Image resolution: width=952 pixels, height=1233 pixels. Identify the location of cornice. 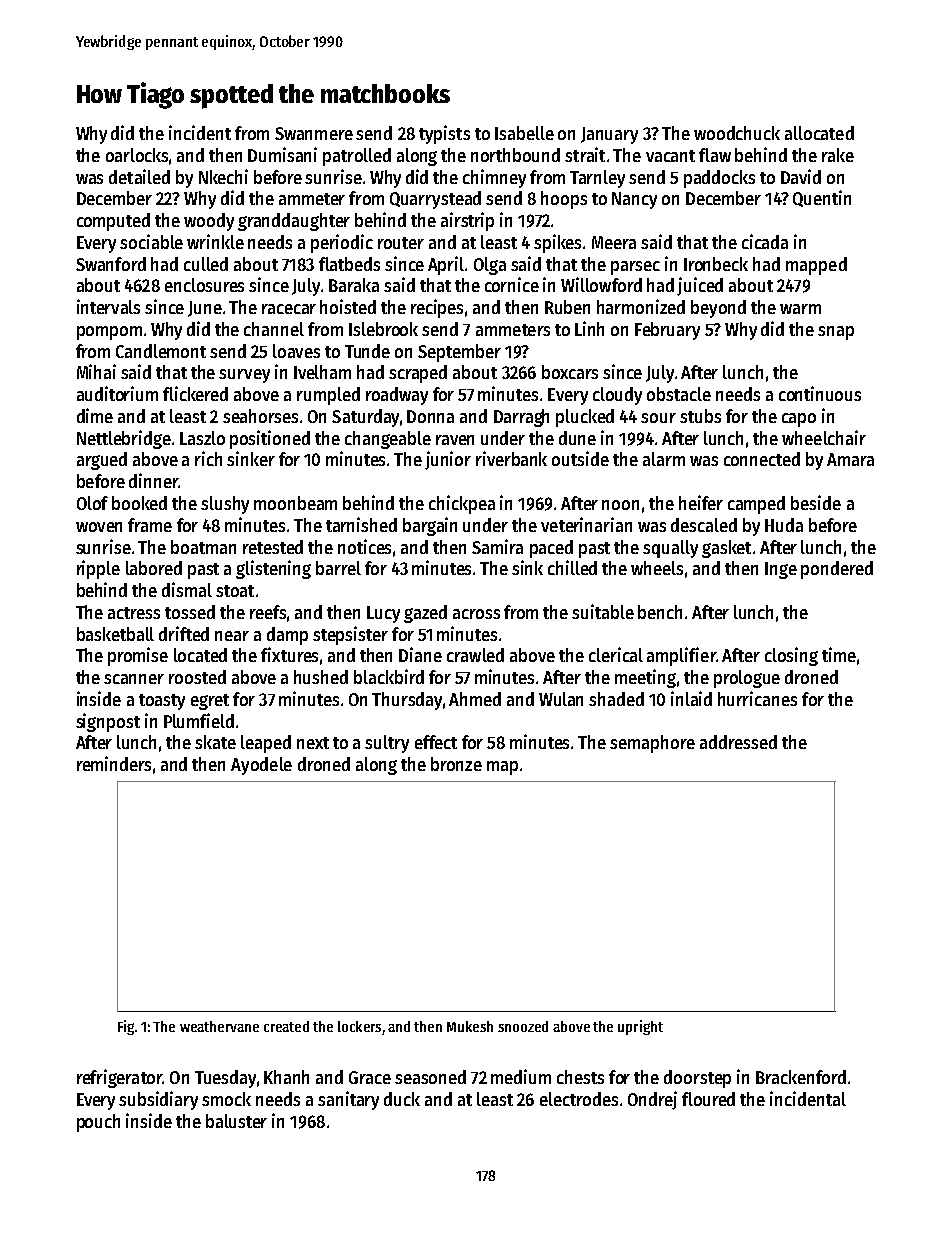
(512, 284).
